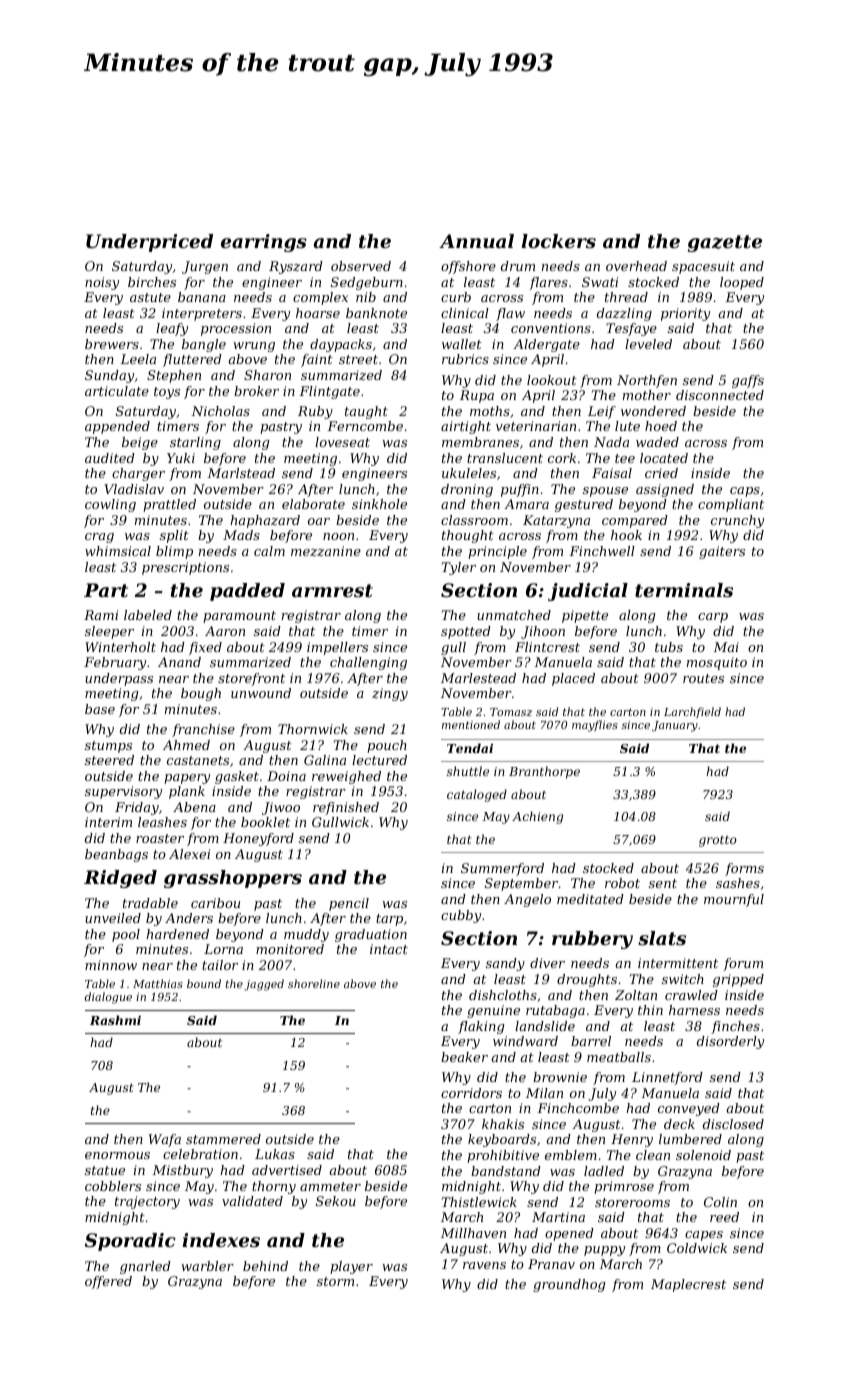 This page has height=1400, width=849. I want to click on cubby, so click(461, 916).
